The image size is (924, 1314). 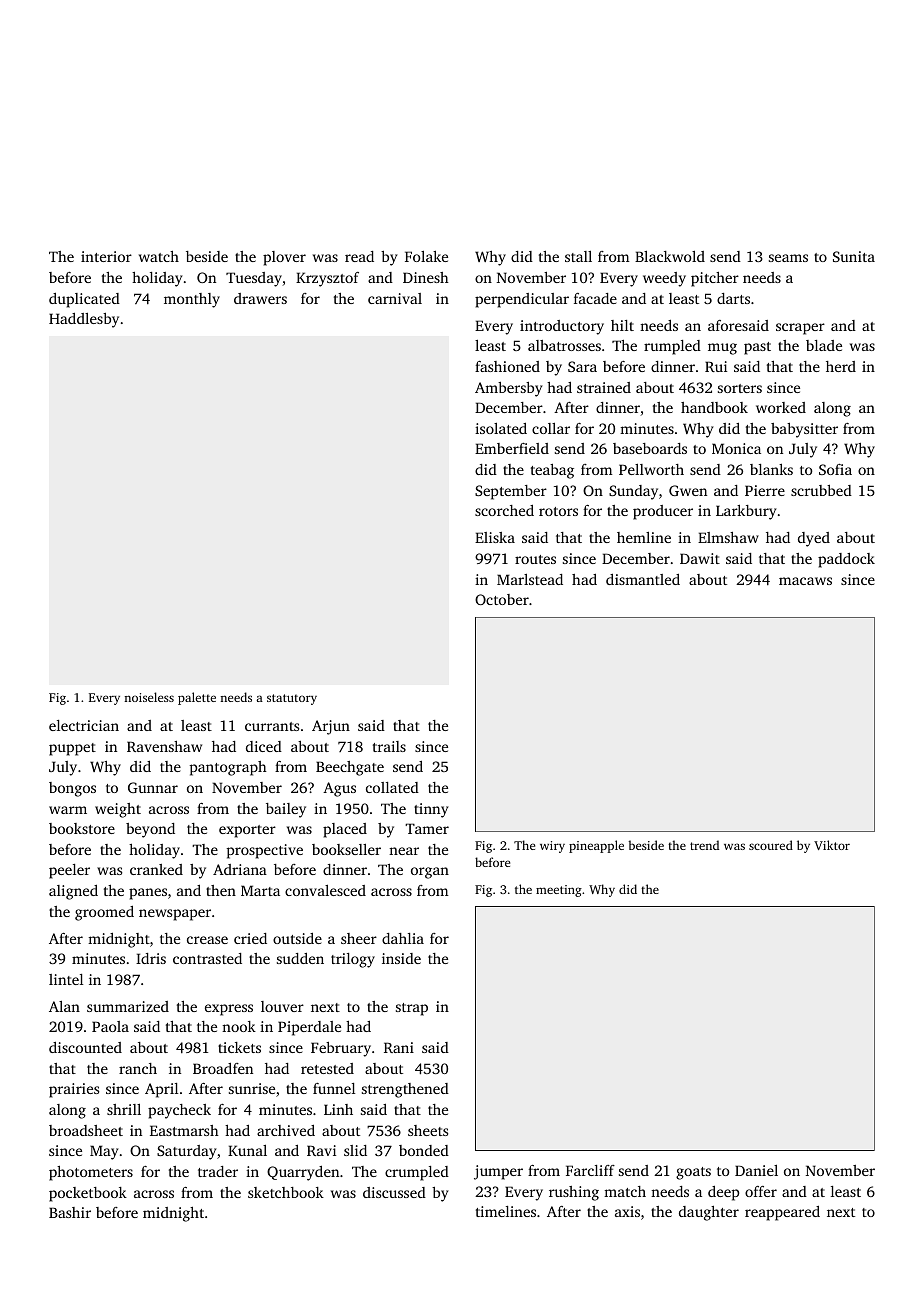 What do you see at coordinates (395, 298) in the screenshot?
I see `carnival` at bounding box center [395, 298].
